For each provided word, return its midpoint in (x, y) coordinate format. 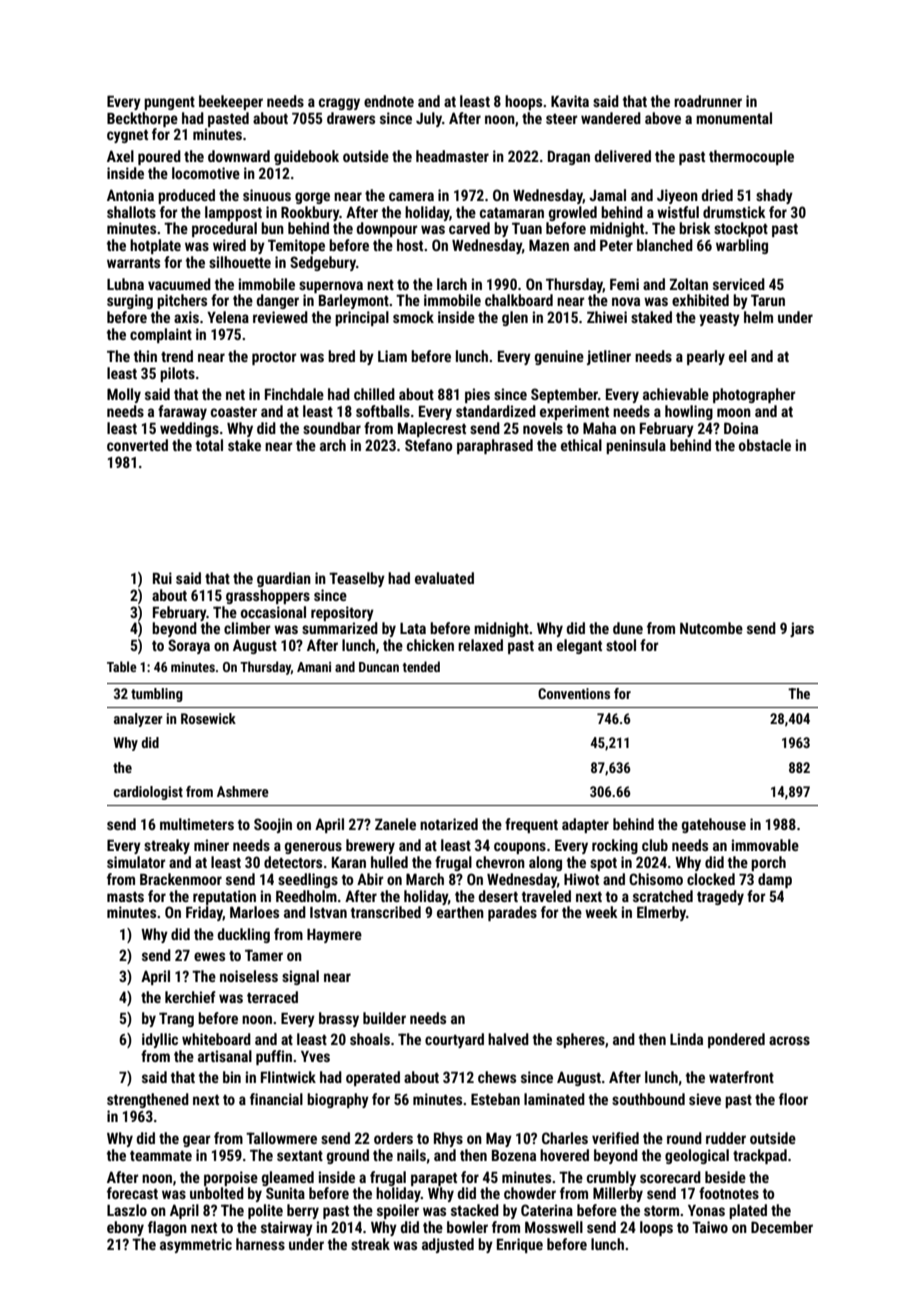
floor (793, 1099)
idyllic (160, 1040)
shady (774, 196)
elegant (579, 646)
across (789, 1040)
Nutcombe (711, 628)
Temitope (296, 246)
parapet (434, 1179)
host (410, 245)
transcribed (386, 912)
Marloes (254, 912)
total (209, 445)
